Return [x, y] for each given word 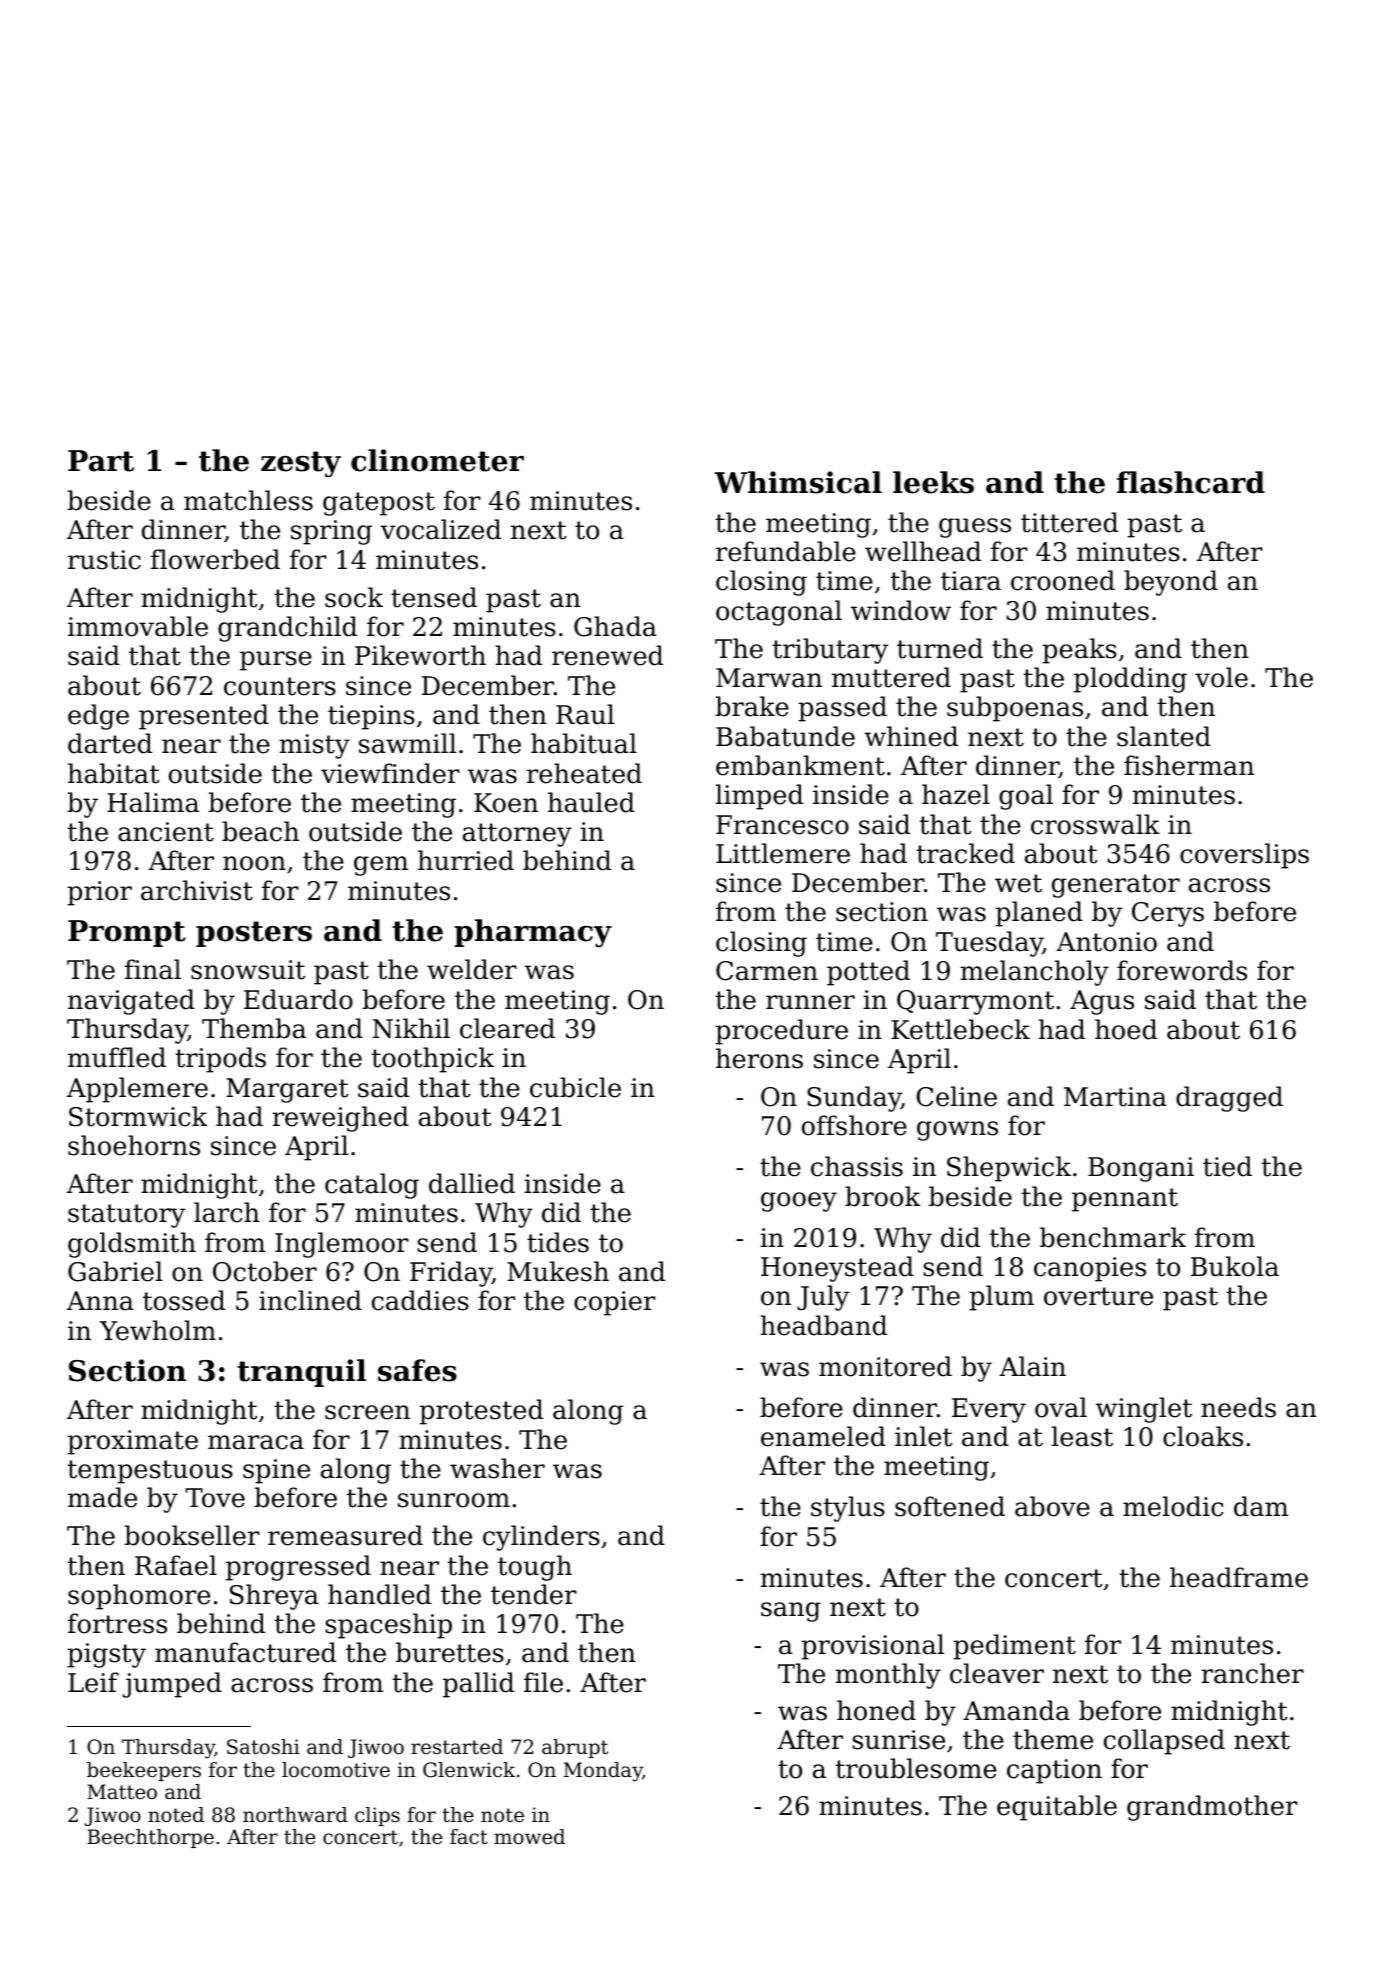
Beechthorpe [150, 1838]
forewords [1182, 970]
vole [1221, 677]
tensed [434, 597]
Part [101, 461]
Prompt [127, 933]
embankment [800, 765]
